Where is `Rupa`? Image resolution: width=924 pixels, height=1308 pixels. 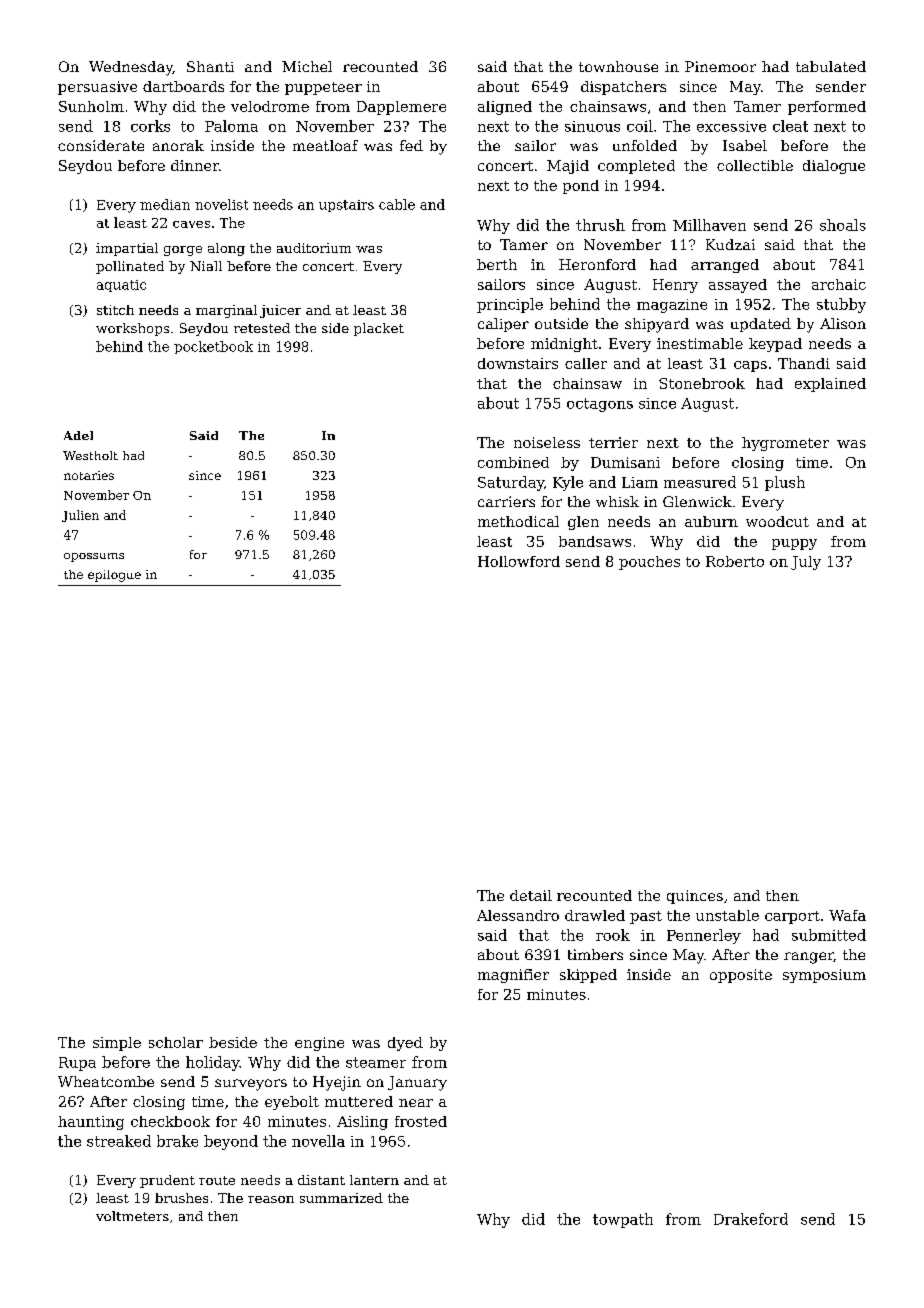 Rupa is located at coordinates (77, 1064).
